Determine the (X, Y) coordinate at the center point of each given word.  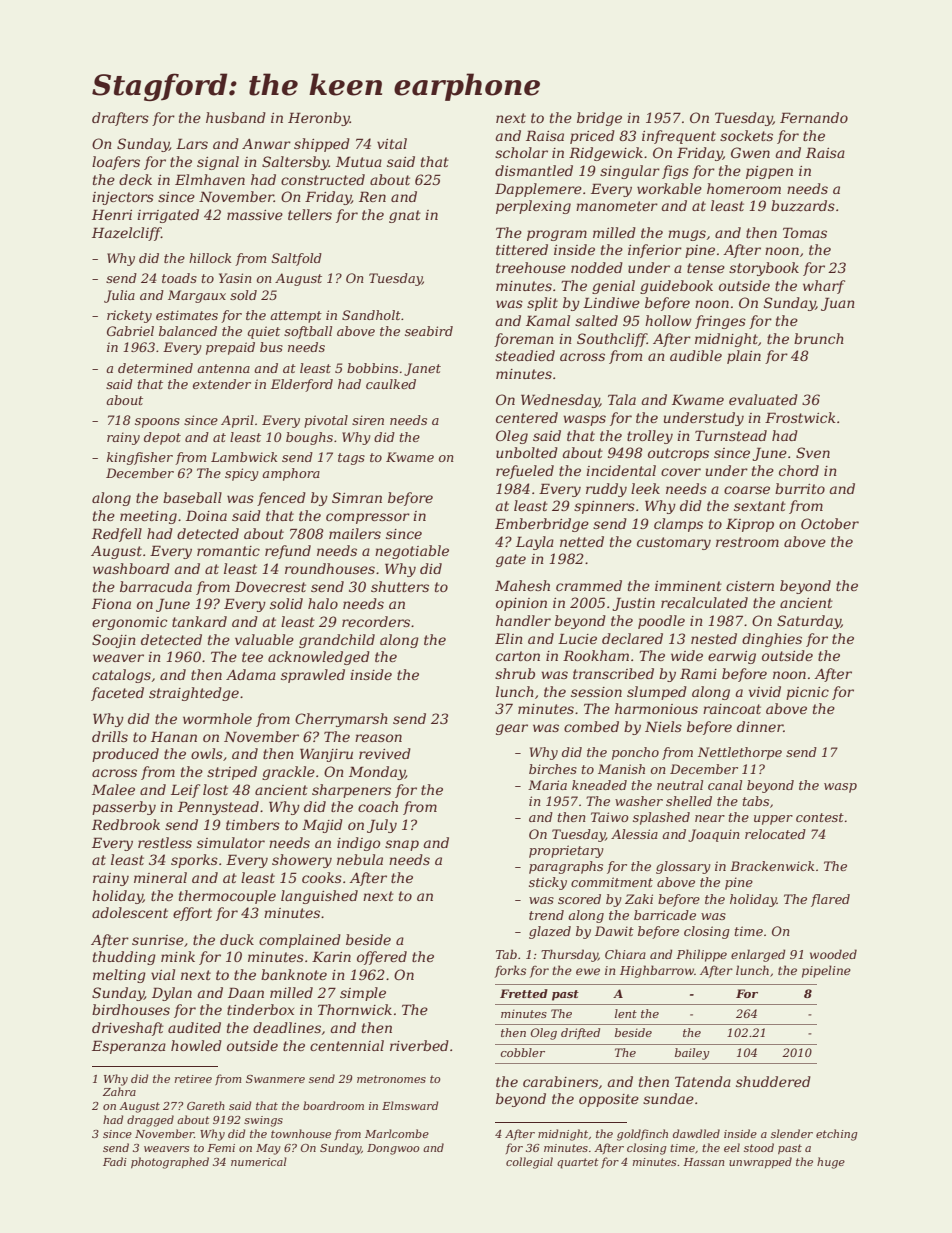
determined (155, 368)
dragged (150, 1121)
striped (232, 773)
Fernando (814, 117)
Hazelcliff (126, 234)
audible (696, 355)
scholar (521, 152)
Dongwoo (393, 1149)
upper (773, 820)
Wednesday (560, 401)
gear (512, 729)
